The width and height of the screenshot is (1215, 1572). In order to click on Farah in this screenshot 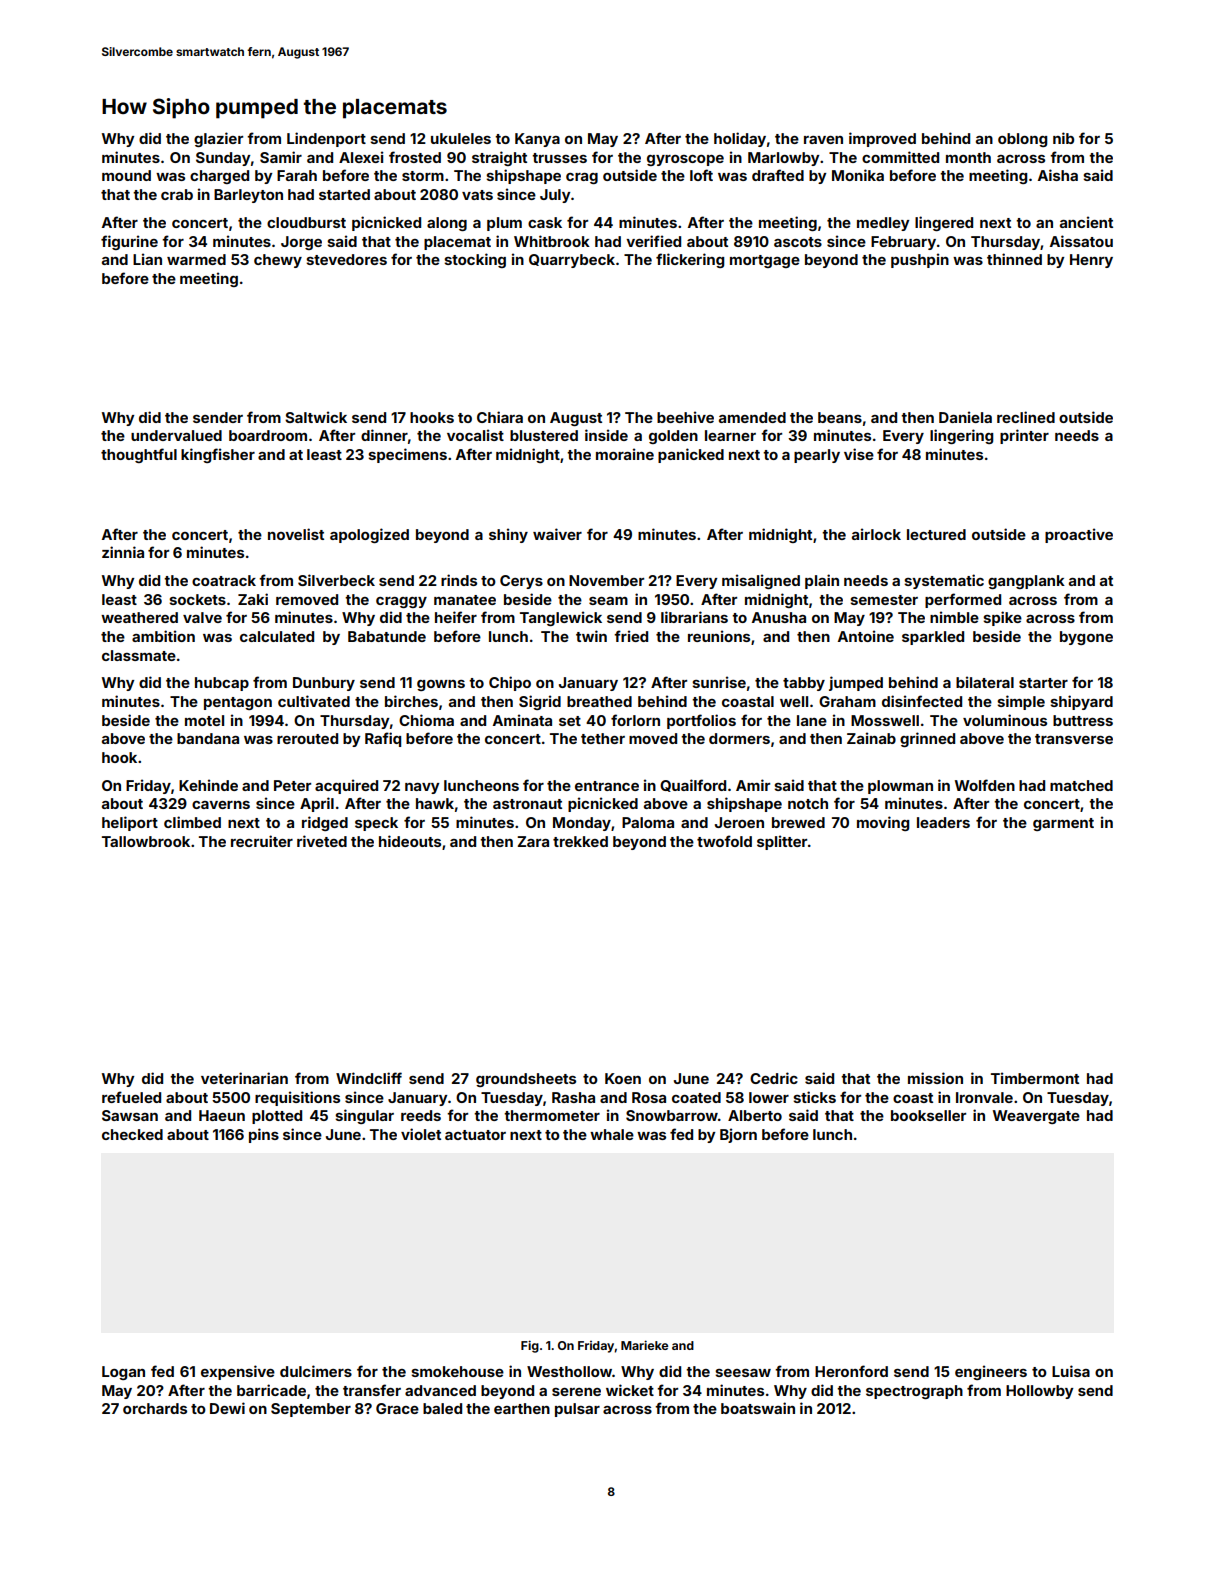, I will do `click(297, 175)`.
